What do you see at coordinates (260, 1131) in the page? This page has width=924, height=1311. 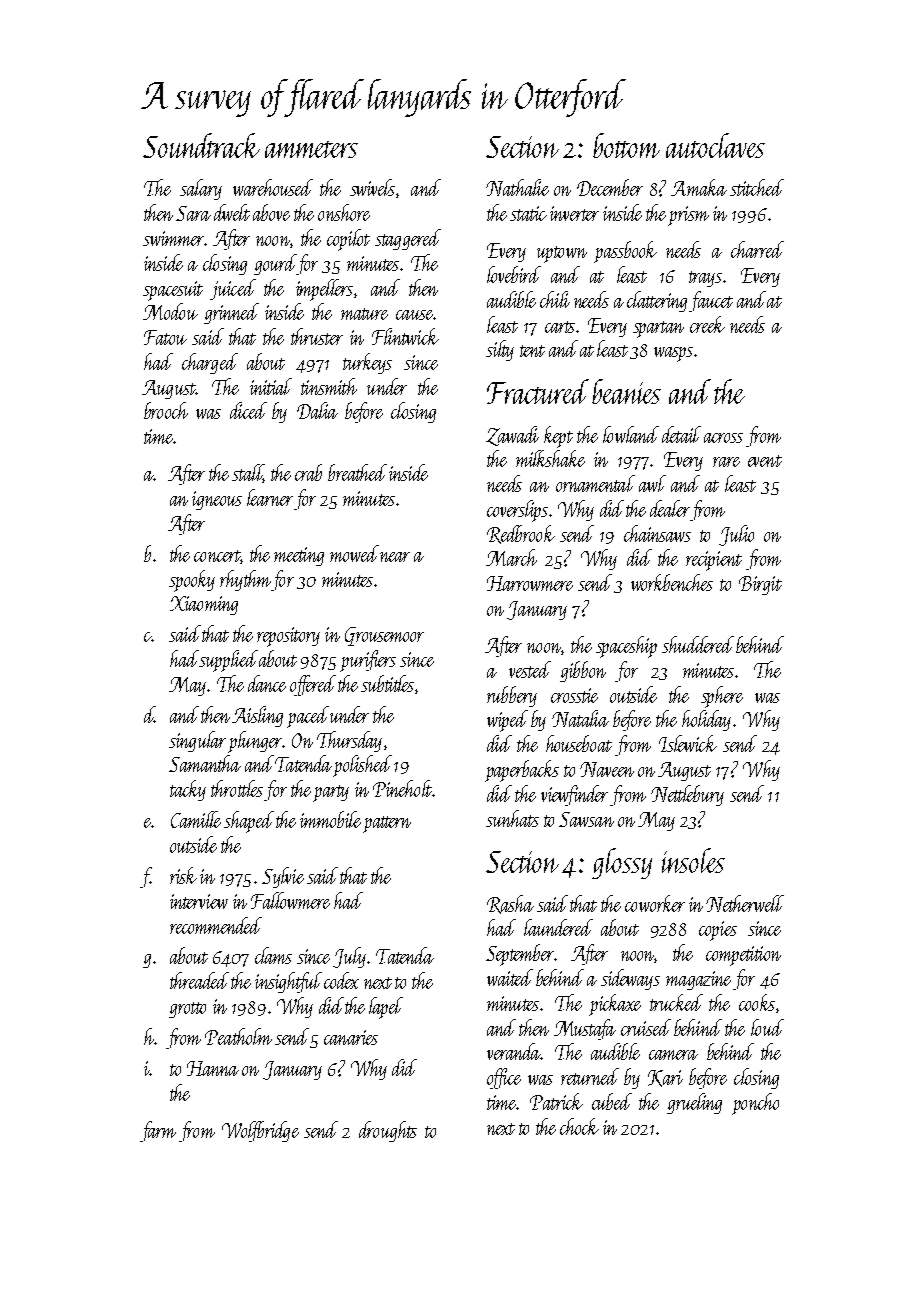 I see `Wolfbridge` at bounding box center [260, 1131].
